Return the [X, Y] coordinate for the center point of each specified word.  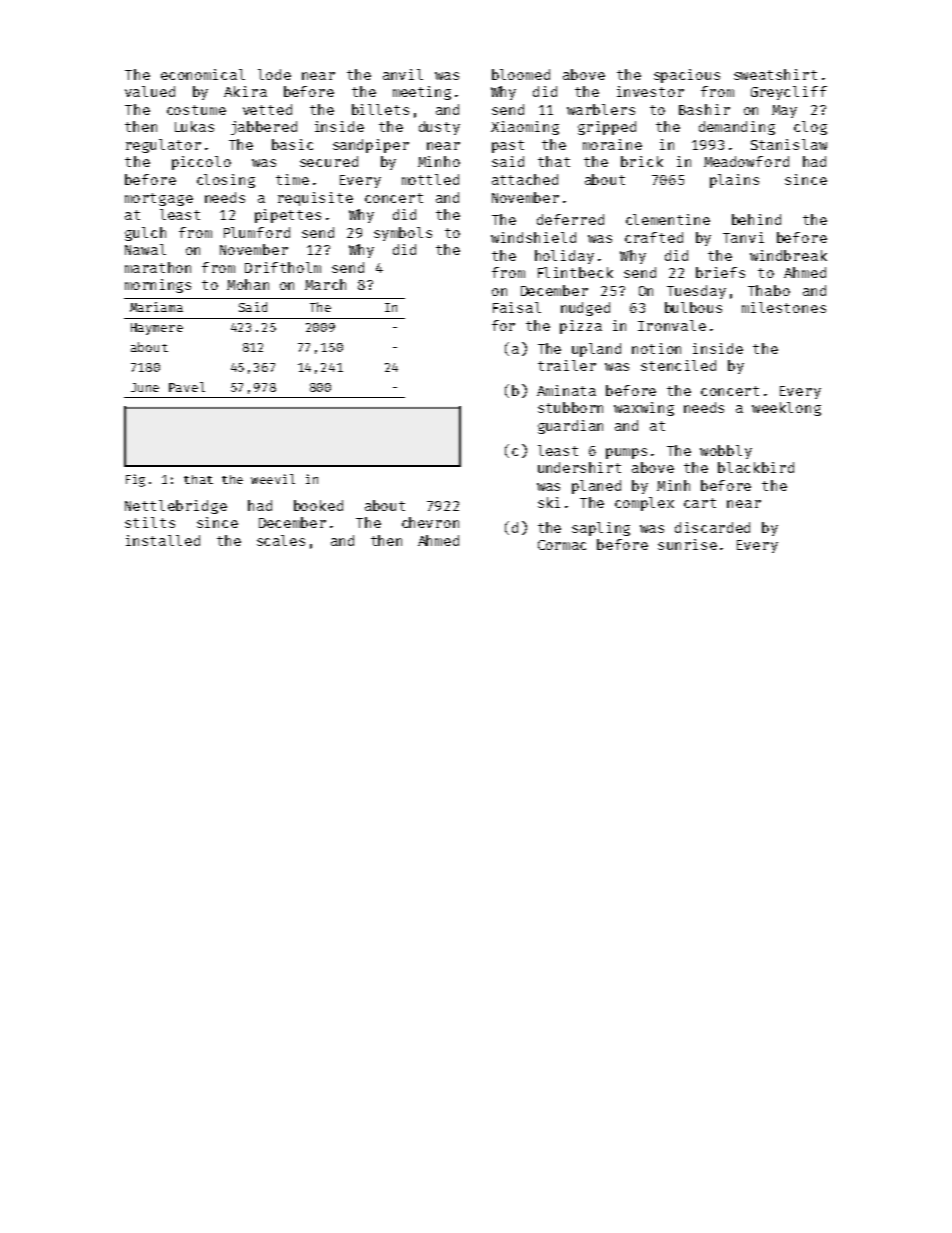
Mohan [248, 284]
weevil [273, 479]
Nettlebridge [176, 507]
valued [150, 91]
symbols [403, 234]
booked [318, 505]
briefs [720, 272]
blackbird [756, 467]
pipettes [288, 216]
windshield [533, 237]
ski [549, 502]
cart [700, 503]
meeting [422, 93]
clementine [668, 219]
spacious [687, 76]
